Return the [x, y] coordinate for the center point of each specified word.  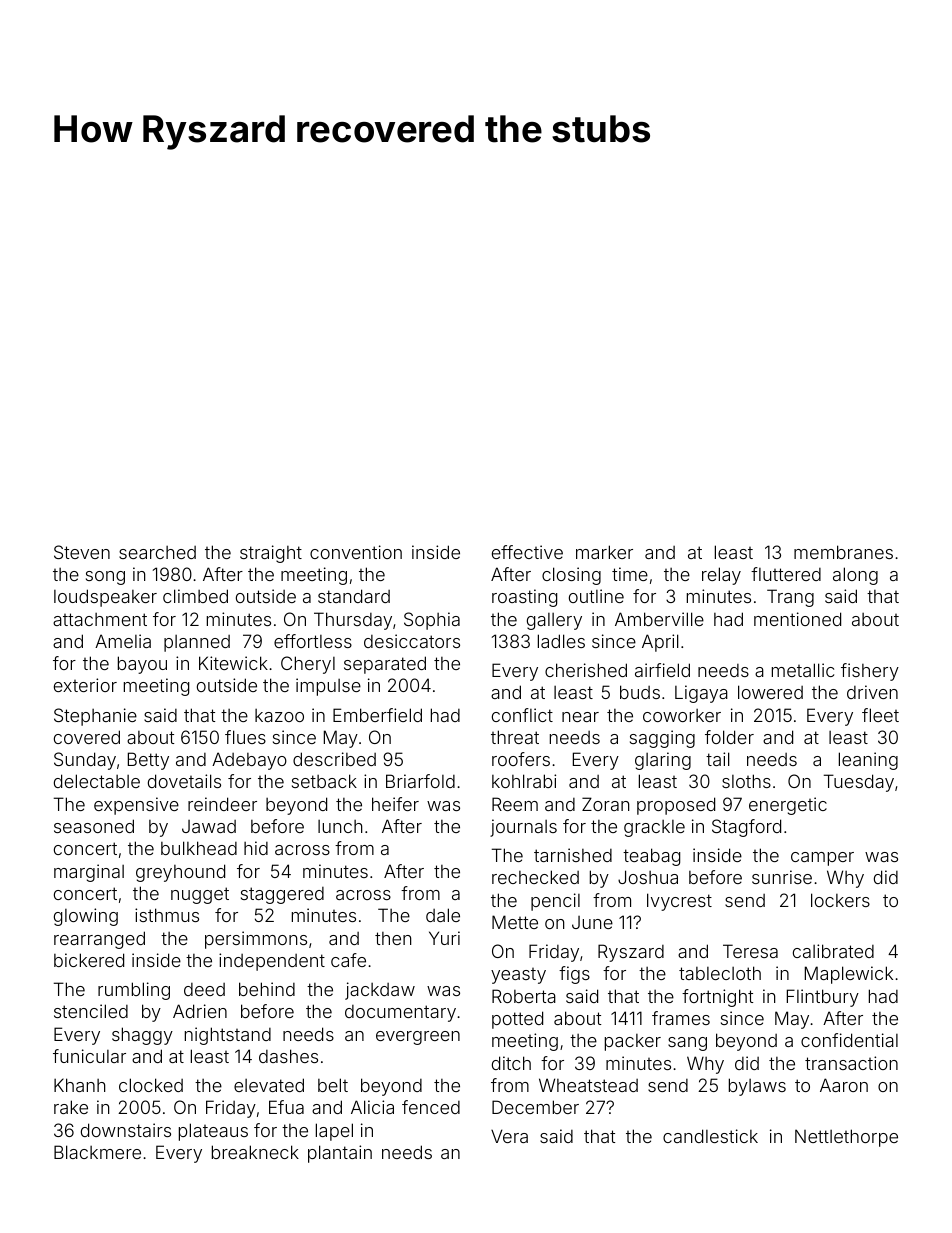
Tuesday [859, 783]
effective [527, 552]
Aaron [844, 1085]
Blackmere [97, 1152]
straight [271, 554]
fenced [431, 1107]
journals [523, 828]
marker [604, 552]
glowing [86, 917]
